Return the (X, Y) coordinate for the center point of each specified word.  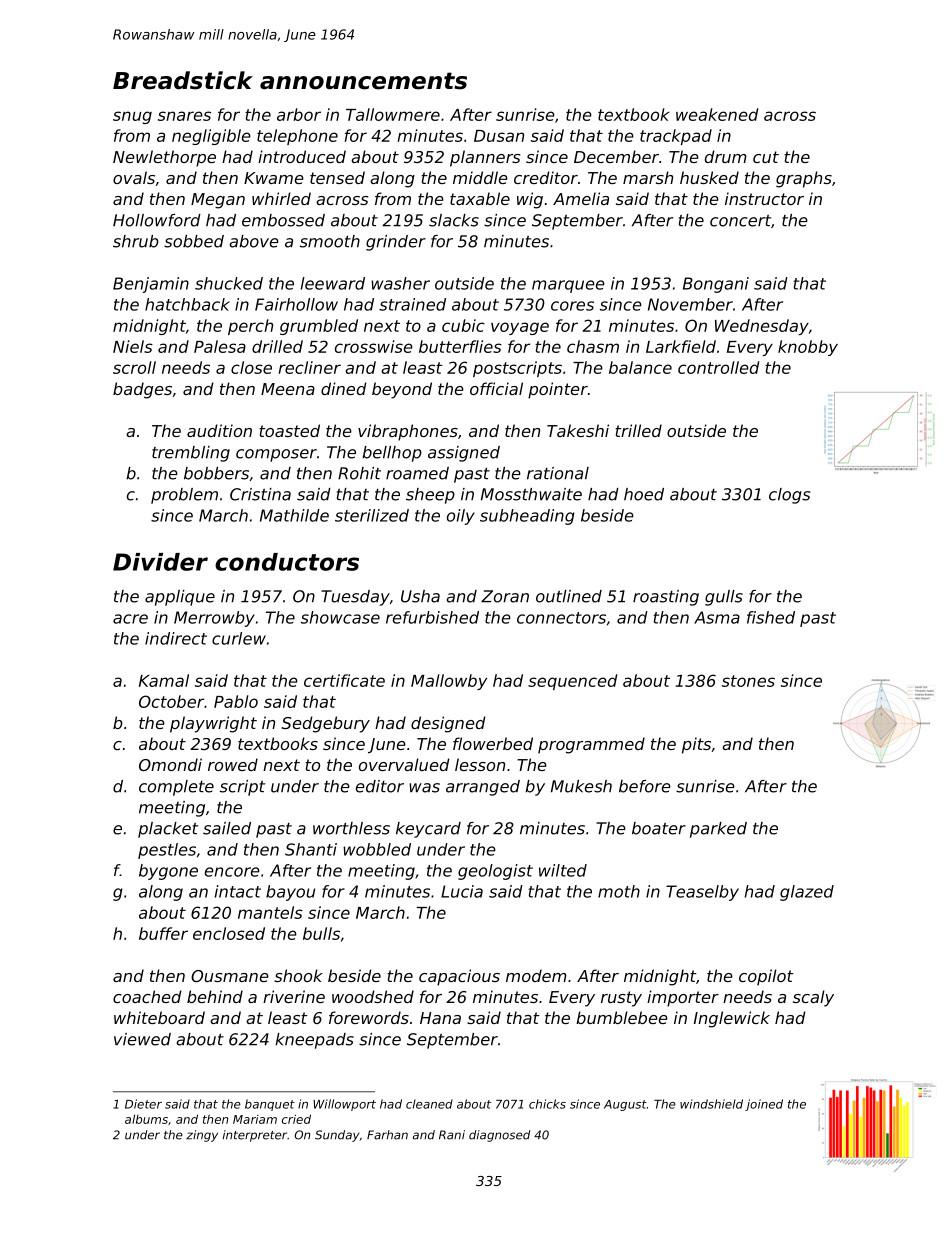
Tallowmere (393, 114)
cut (766, 157)
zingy (202, 1136)
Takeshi (578, 430)
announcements (363, 81)
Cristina (260, 494)
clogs (789, 496)
